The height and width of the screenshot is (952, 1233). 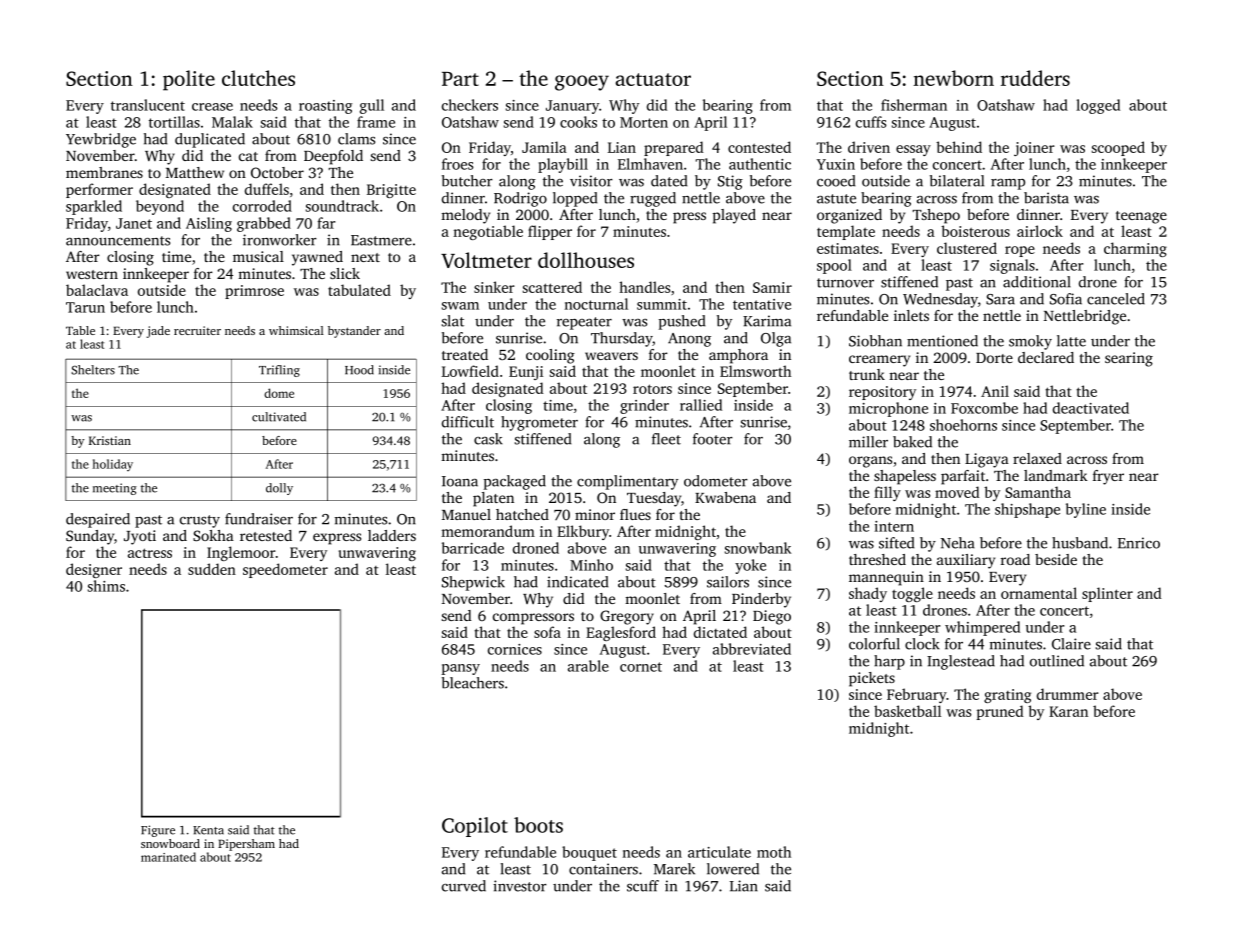 I want to click on sifted, so click(x=896, y=543).
